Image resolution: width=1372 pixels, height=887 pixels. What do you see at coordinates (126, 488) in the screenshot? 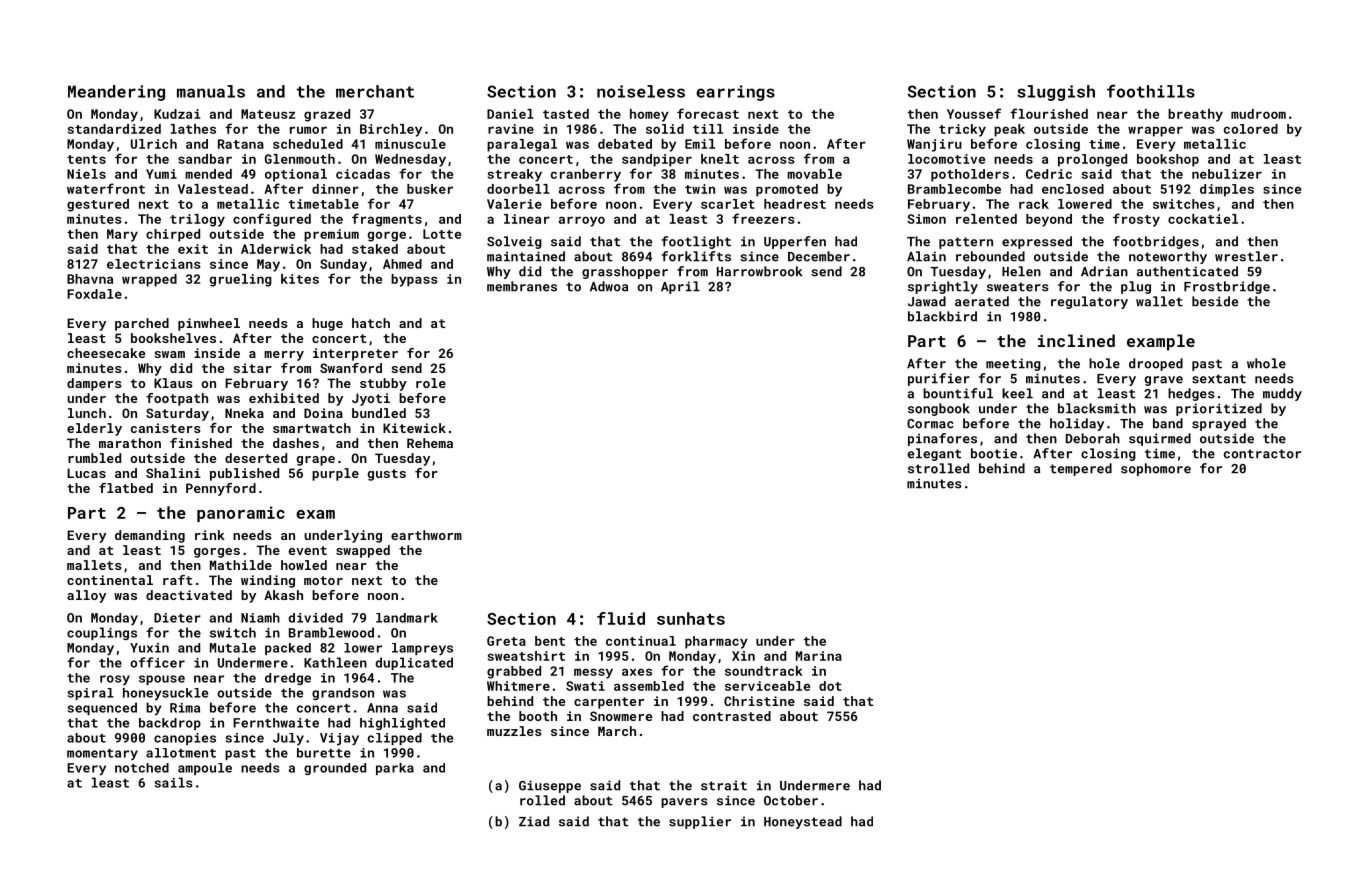
I see `flatbed` at bounding box center [126, 488].
